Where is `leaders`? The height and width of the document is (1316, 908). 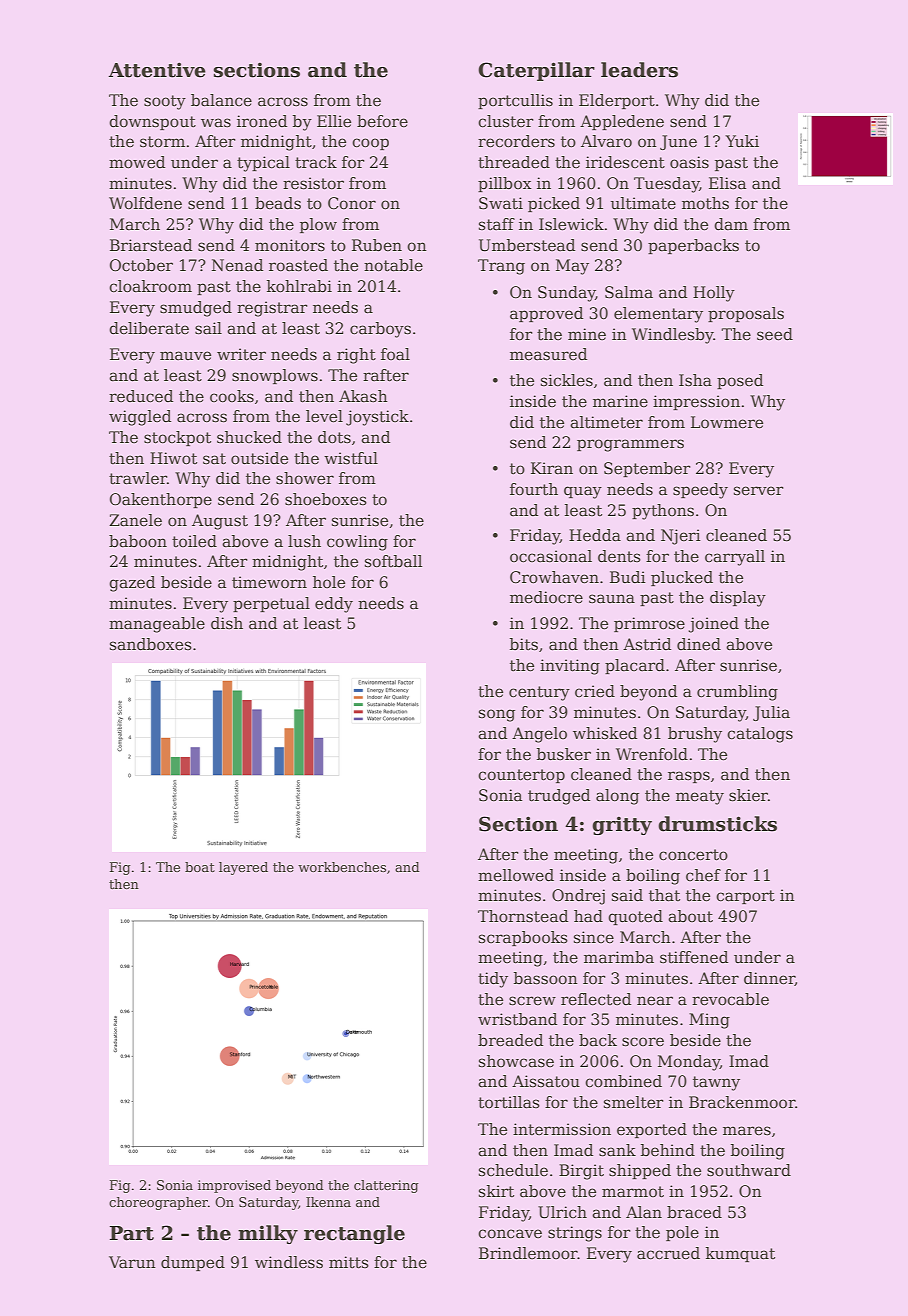 leaders is located at coordinates (639, 70).
